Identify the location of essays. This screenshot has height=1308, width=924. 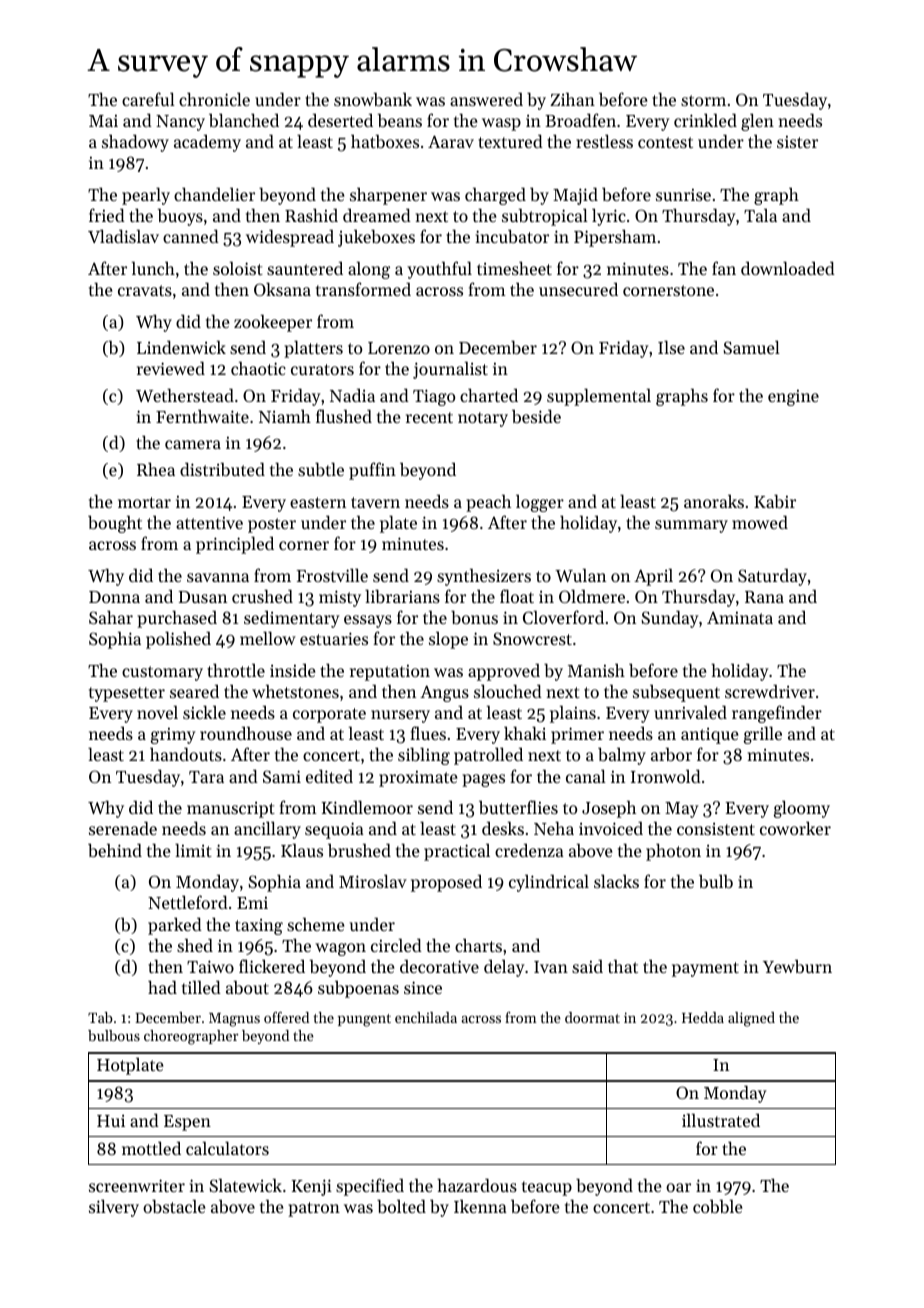
(368, 621).
